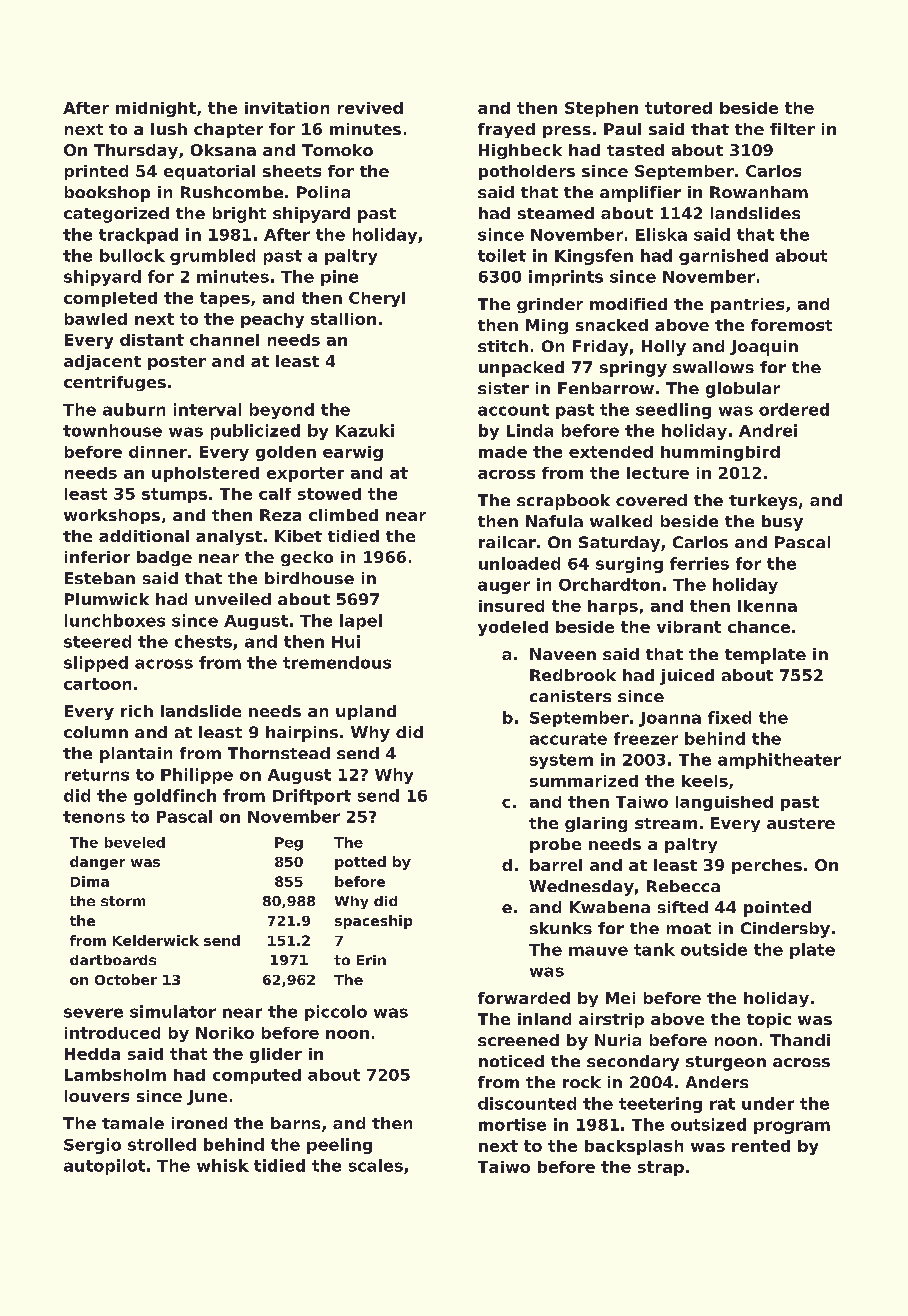 The width and height of the image is (908, 1316). What do you see at coordinates (223, 1165) in the image?
I see `whisk` at bounding box center [223, 1165].
